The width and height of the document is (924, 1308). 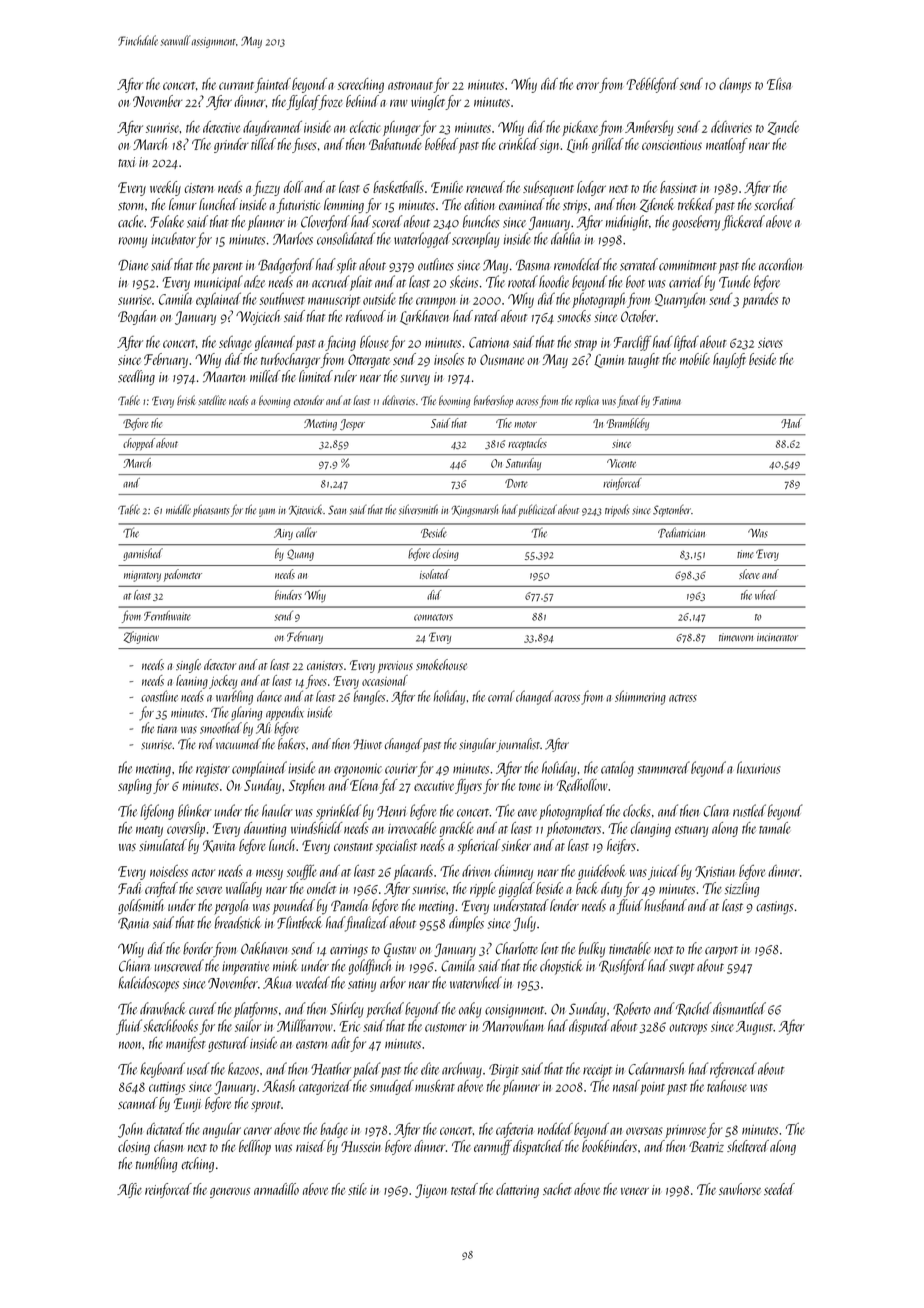 What do you see at coordinates (617, 510) in the document?
I see `tripods` at bounding box center [617, 510].
